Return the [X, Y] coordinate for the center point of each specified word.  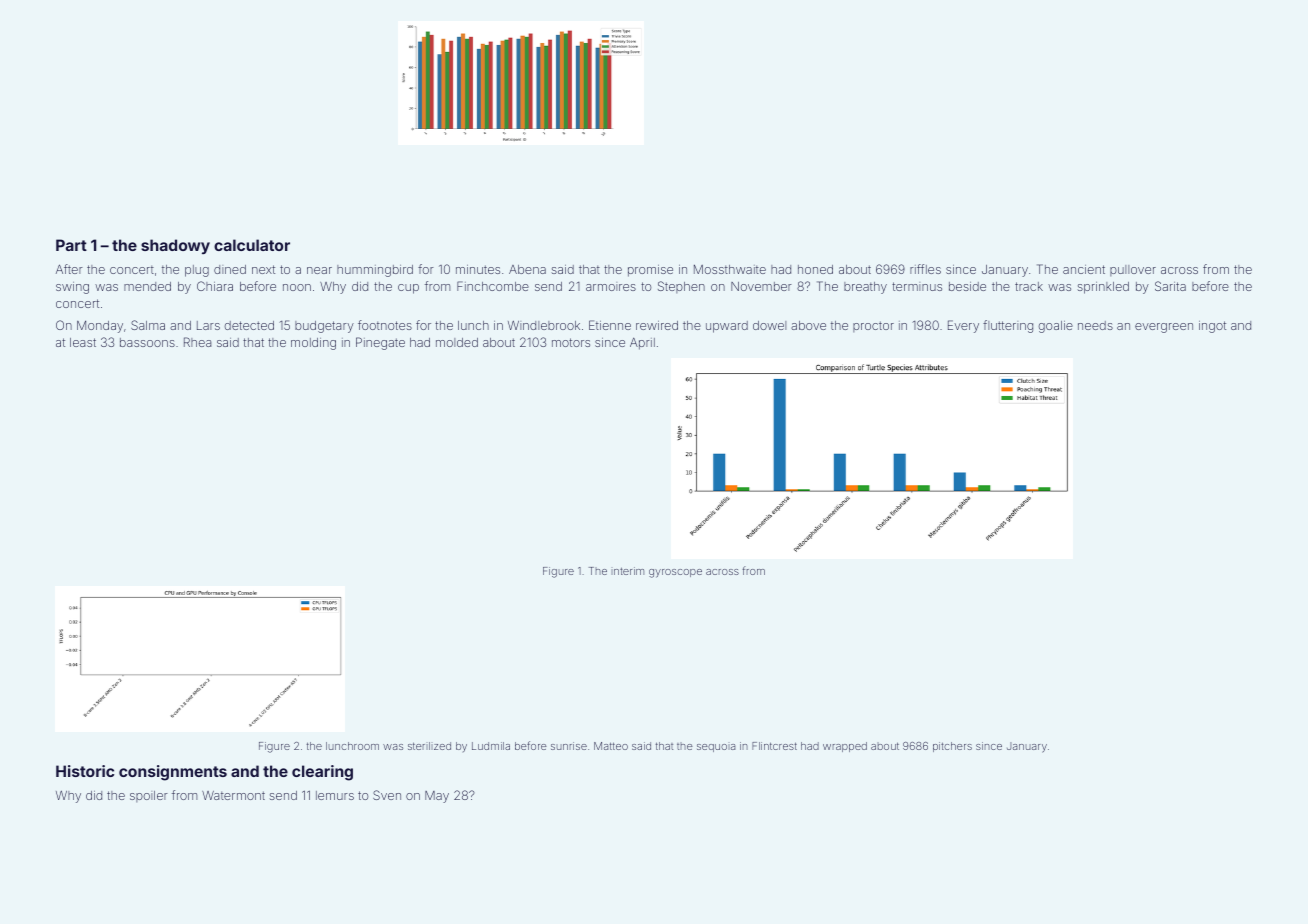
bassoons [147, 342]
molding [313, 344]
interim [628, 571]
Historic [85, 771]
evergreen [1164, 328]
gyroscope [675, 573]
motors [571, 342]
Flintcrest [774, 746]
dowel [769, 325]
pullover [1133, 270]
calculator [252, 245]
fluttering [1008, 326]
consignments [173, 773]
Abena [527, 269]
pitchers [952, 747]
